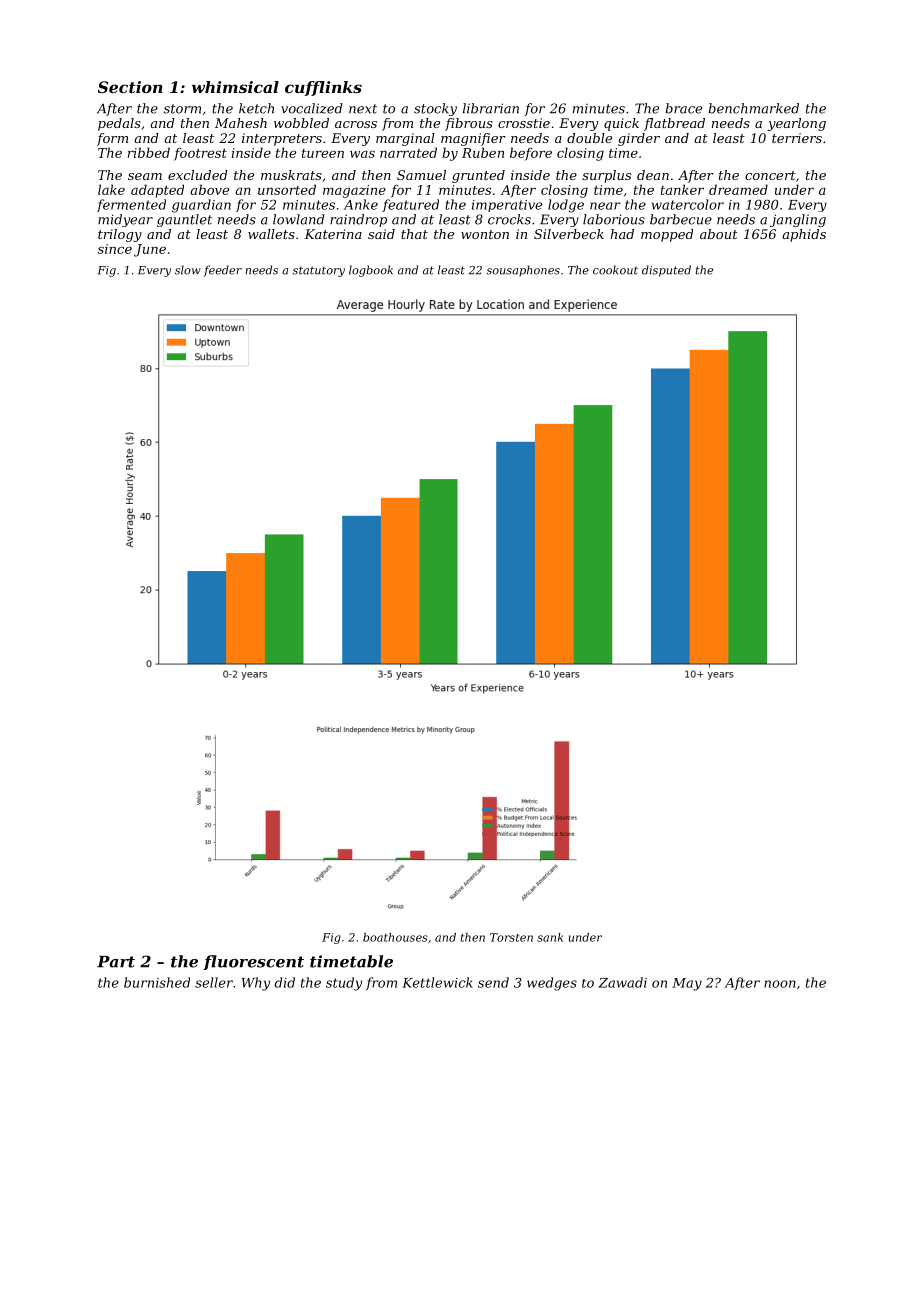 Image resolution: width=924 pixels, height=1308 pixels. Describe the element at coordinates (523, 271) in the screenshot. I see `sousaphones` at that location.
